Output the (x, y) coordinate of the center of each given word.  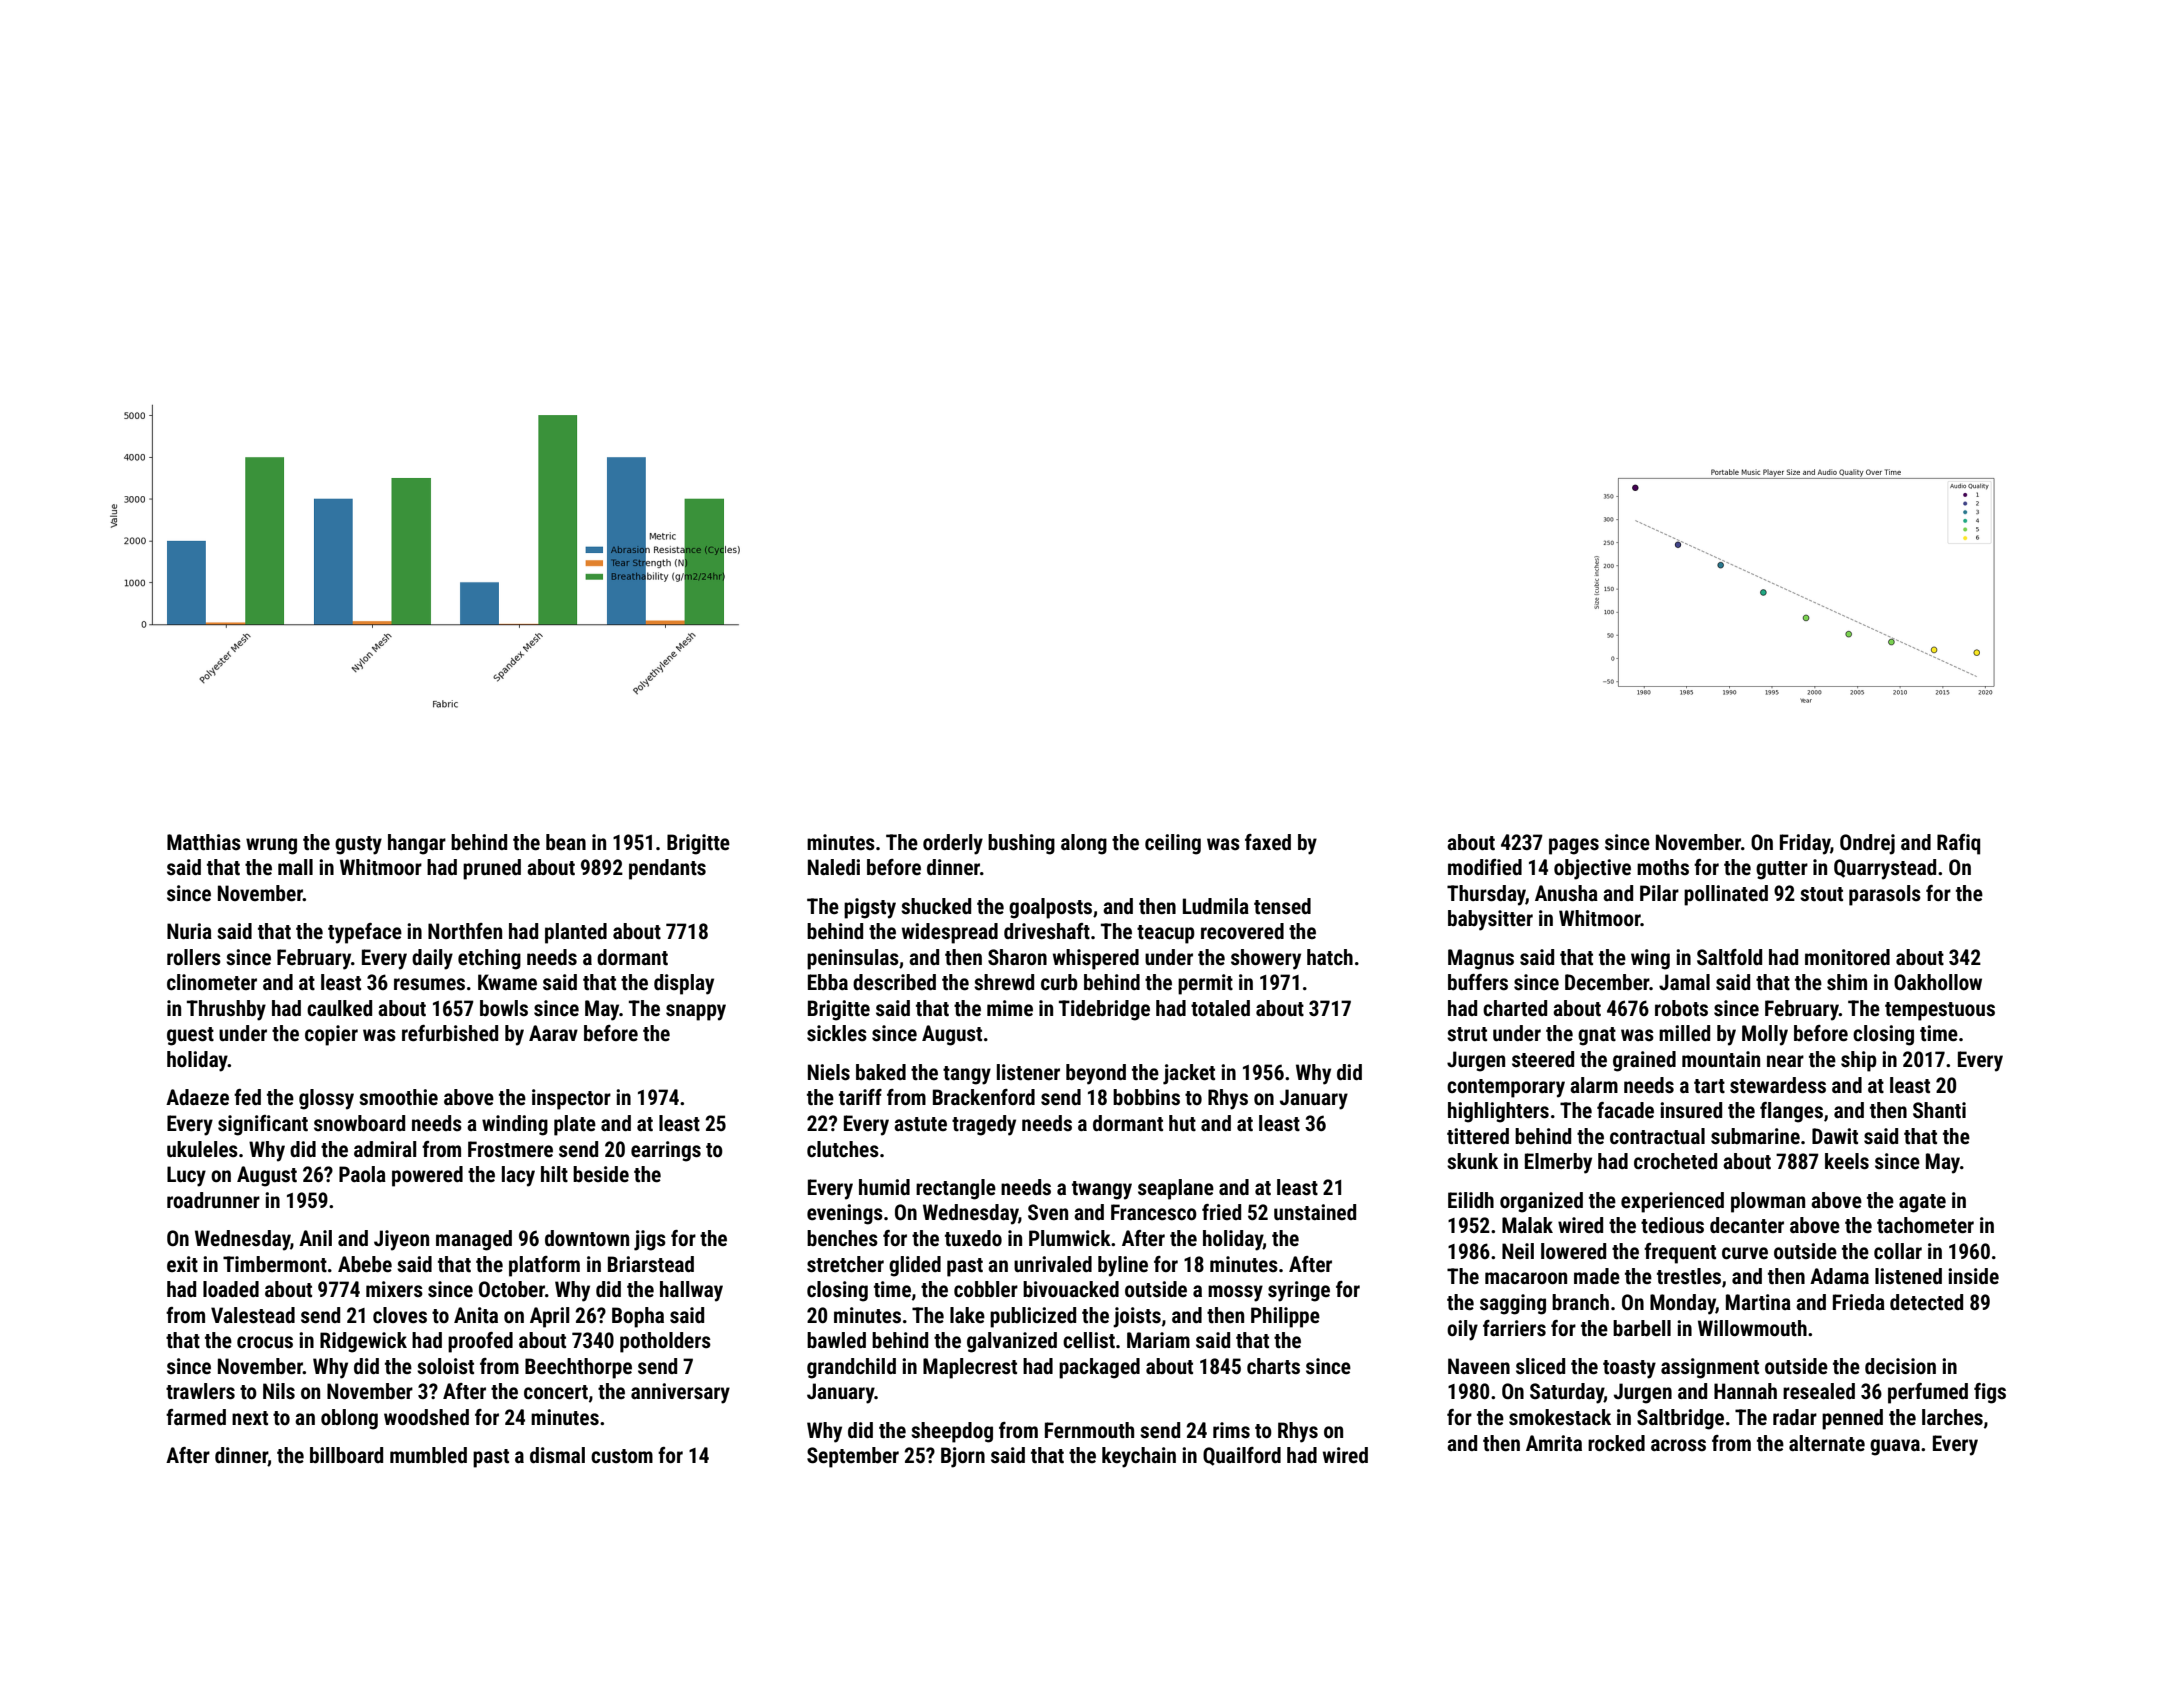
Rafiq (1958, 844)
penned (1852, 1419)
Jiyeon (401, 1240)
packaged (1099, 1368)
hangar (417, 844)
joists (1137, 1317)
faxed (1268, 842)
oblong (349, 1419)
